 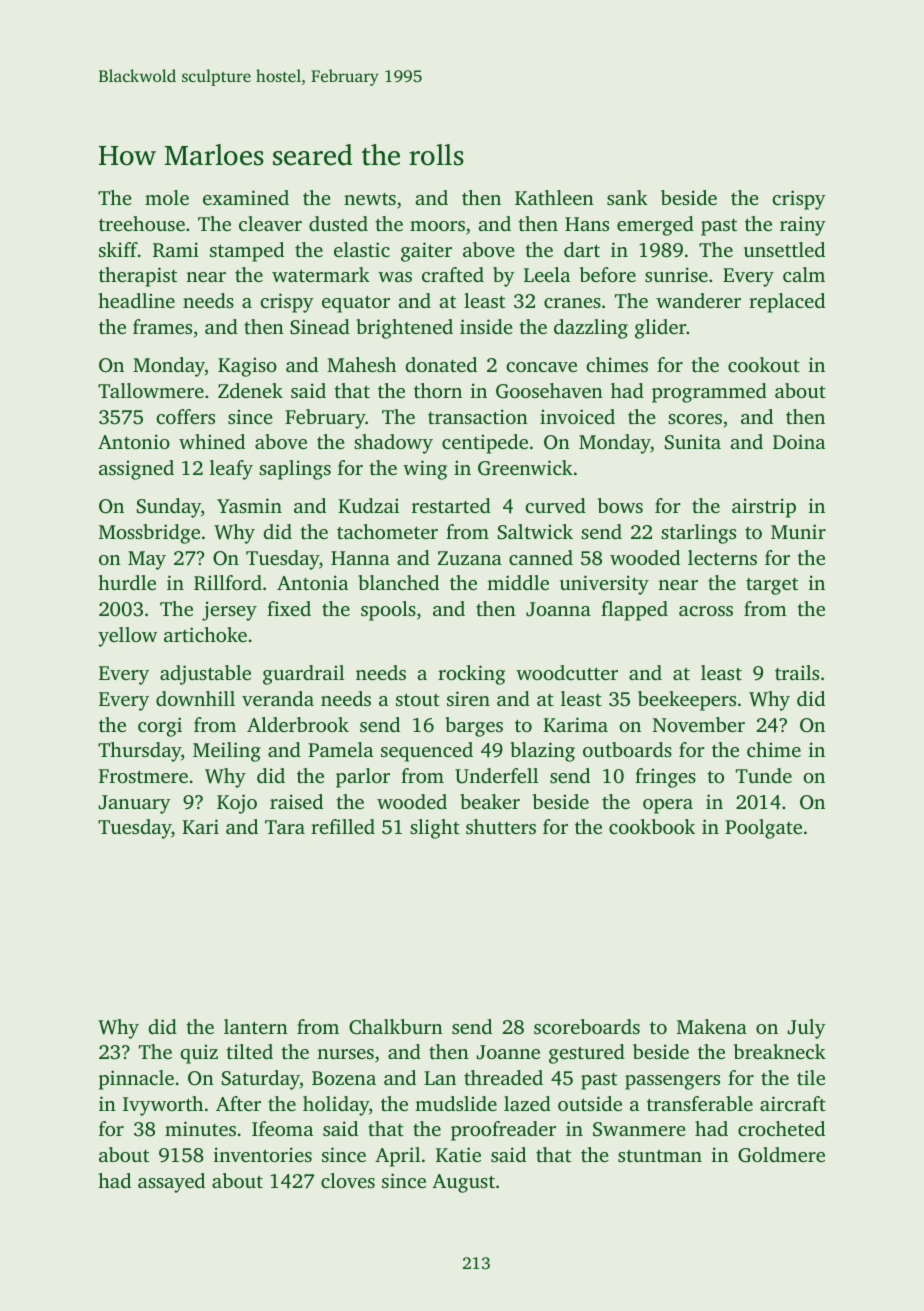 What do you see at coordinates (699, 724) in the screenshot?
I see `November` at bounding box center [699, 724].
